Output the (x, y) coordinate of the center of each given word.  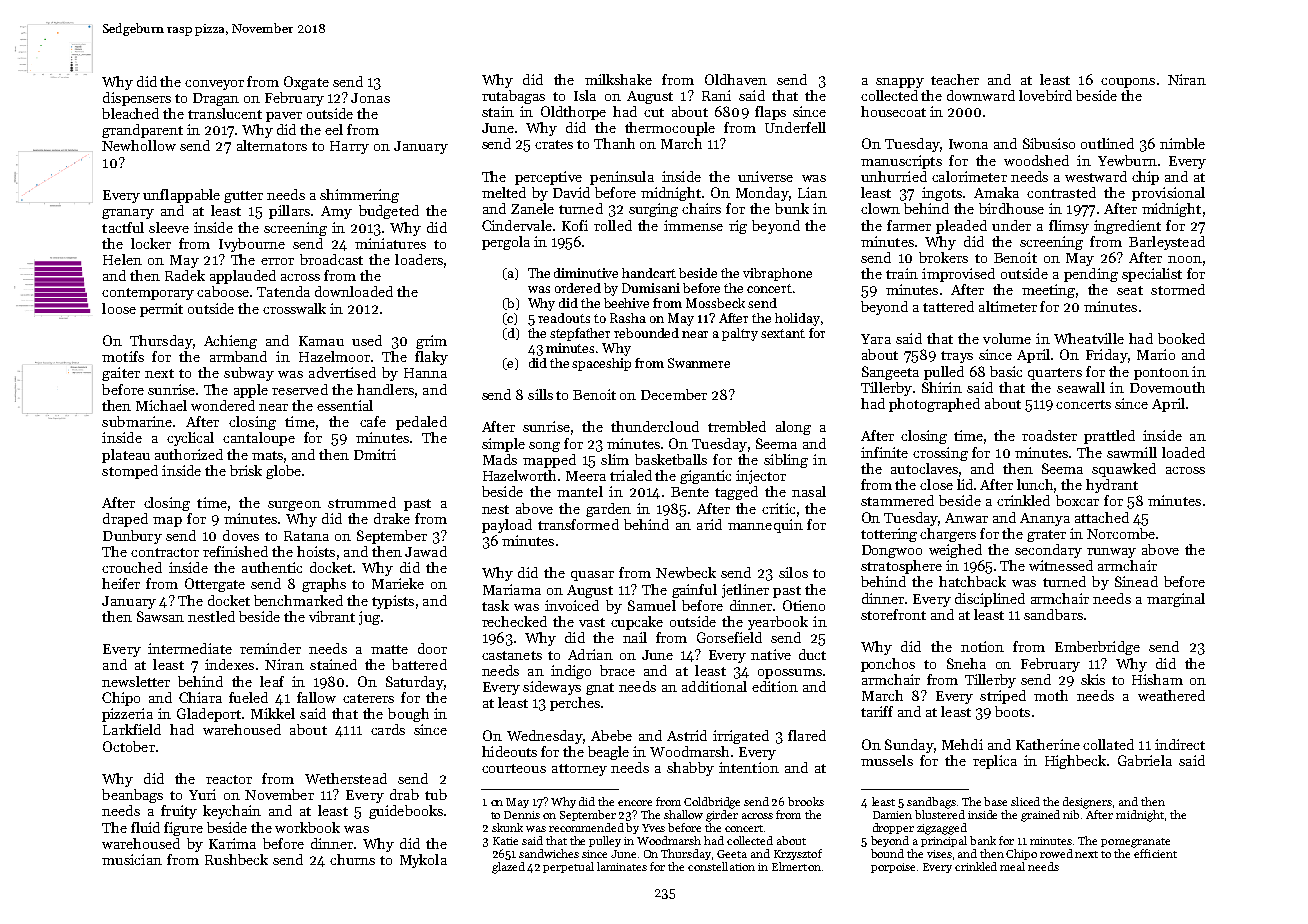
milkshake (618, 79)
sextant (783, 333)
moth (1051, 695)
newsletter (136, 681)
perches (575, 704)
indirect (1180, 744)
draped (125, 520)
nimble (1182, 143)
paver (284, 117)
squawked (1124, 470)
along (793, 428)
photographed (934, 405)
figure (183, 829)
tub (436, 794)
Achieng (230, 342)
